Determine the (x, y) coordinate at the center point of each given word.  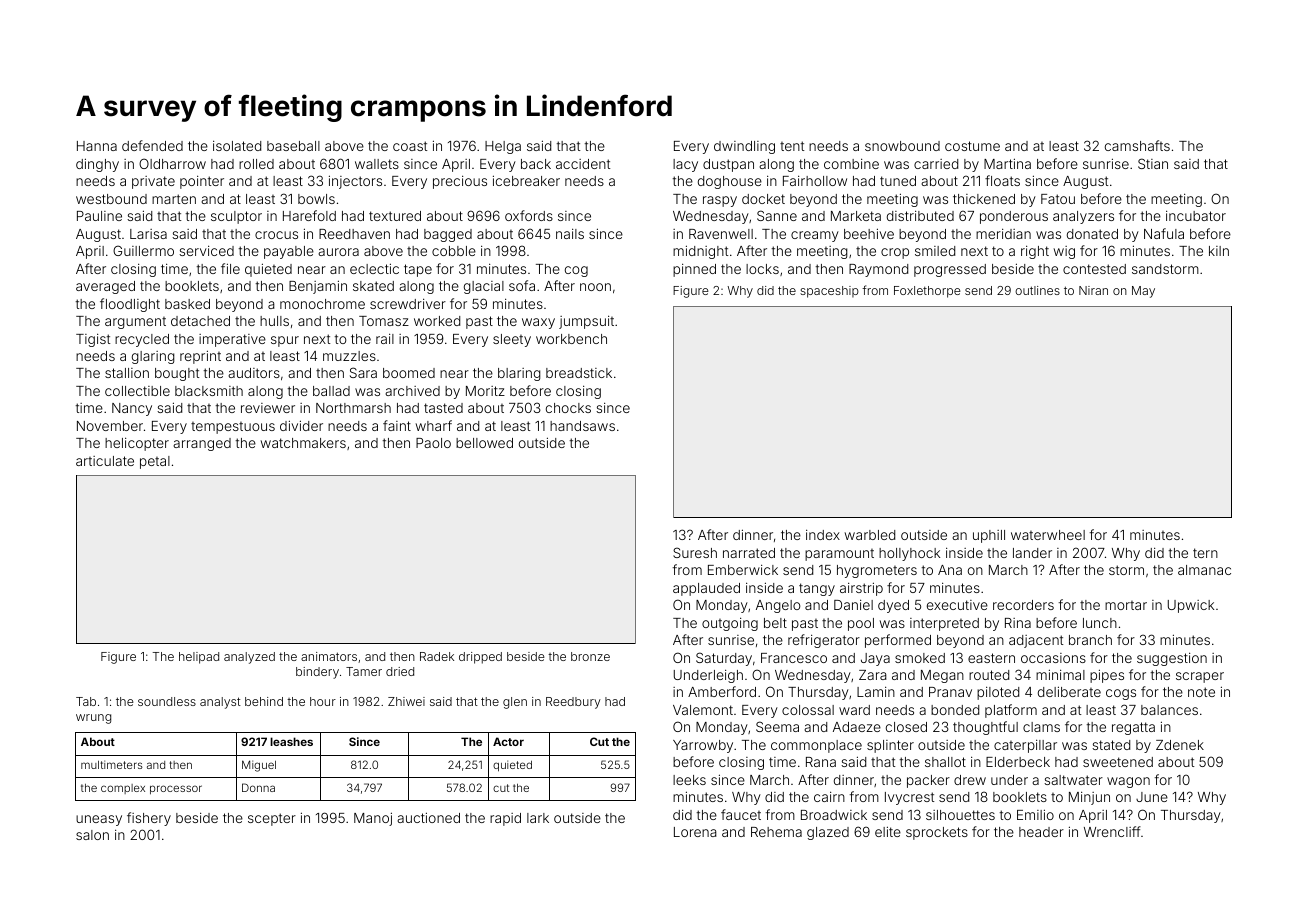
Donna (258, 787)
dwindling (744, 147)
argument (135, 323)
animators (329, 656)
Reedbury (573, 703)
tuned (898, 181)
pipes (1107, 676)
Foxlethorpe (927, 292)
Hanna (97, 146)
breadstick (579, 373)
